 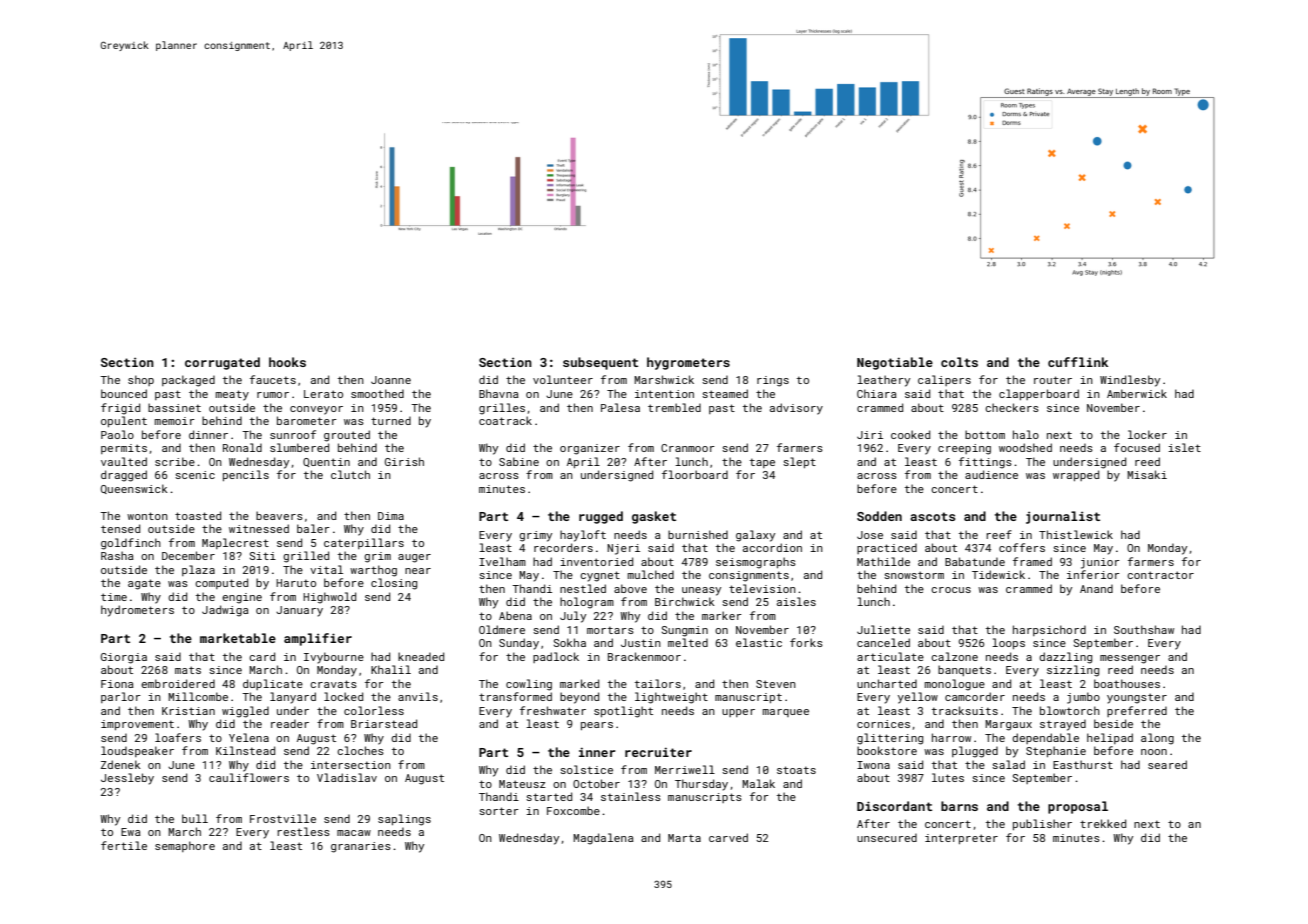 I want to click on Brackenmoor, so click(x=644, y=656).
